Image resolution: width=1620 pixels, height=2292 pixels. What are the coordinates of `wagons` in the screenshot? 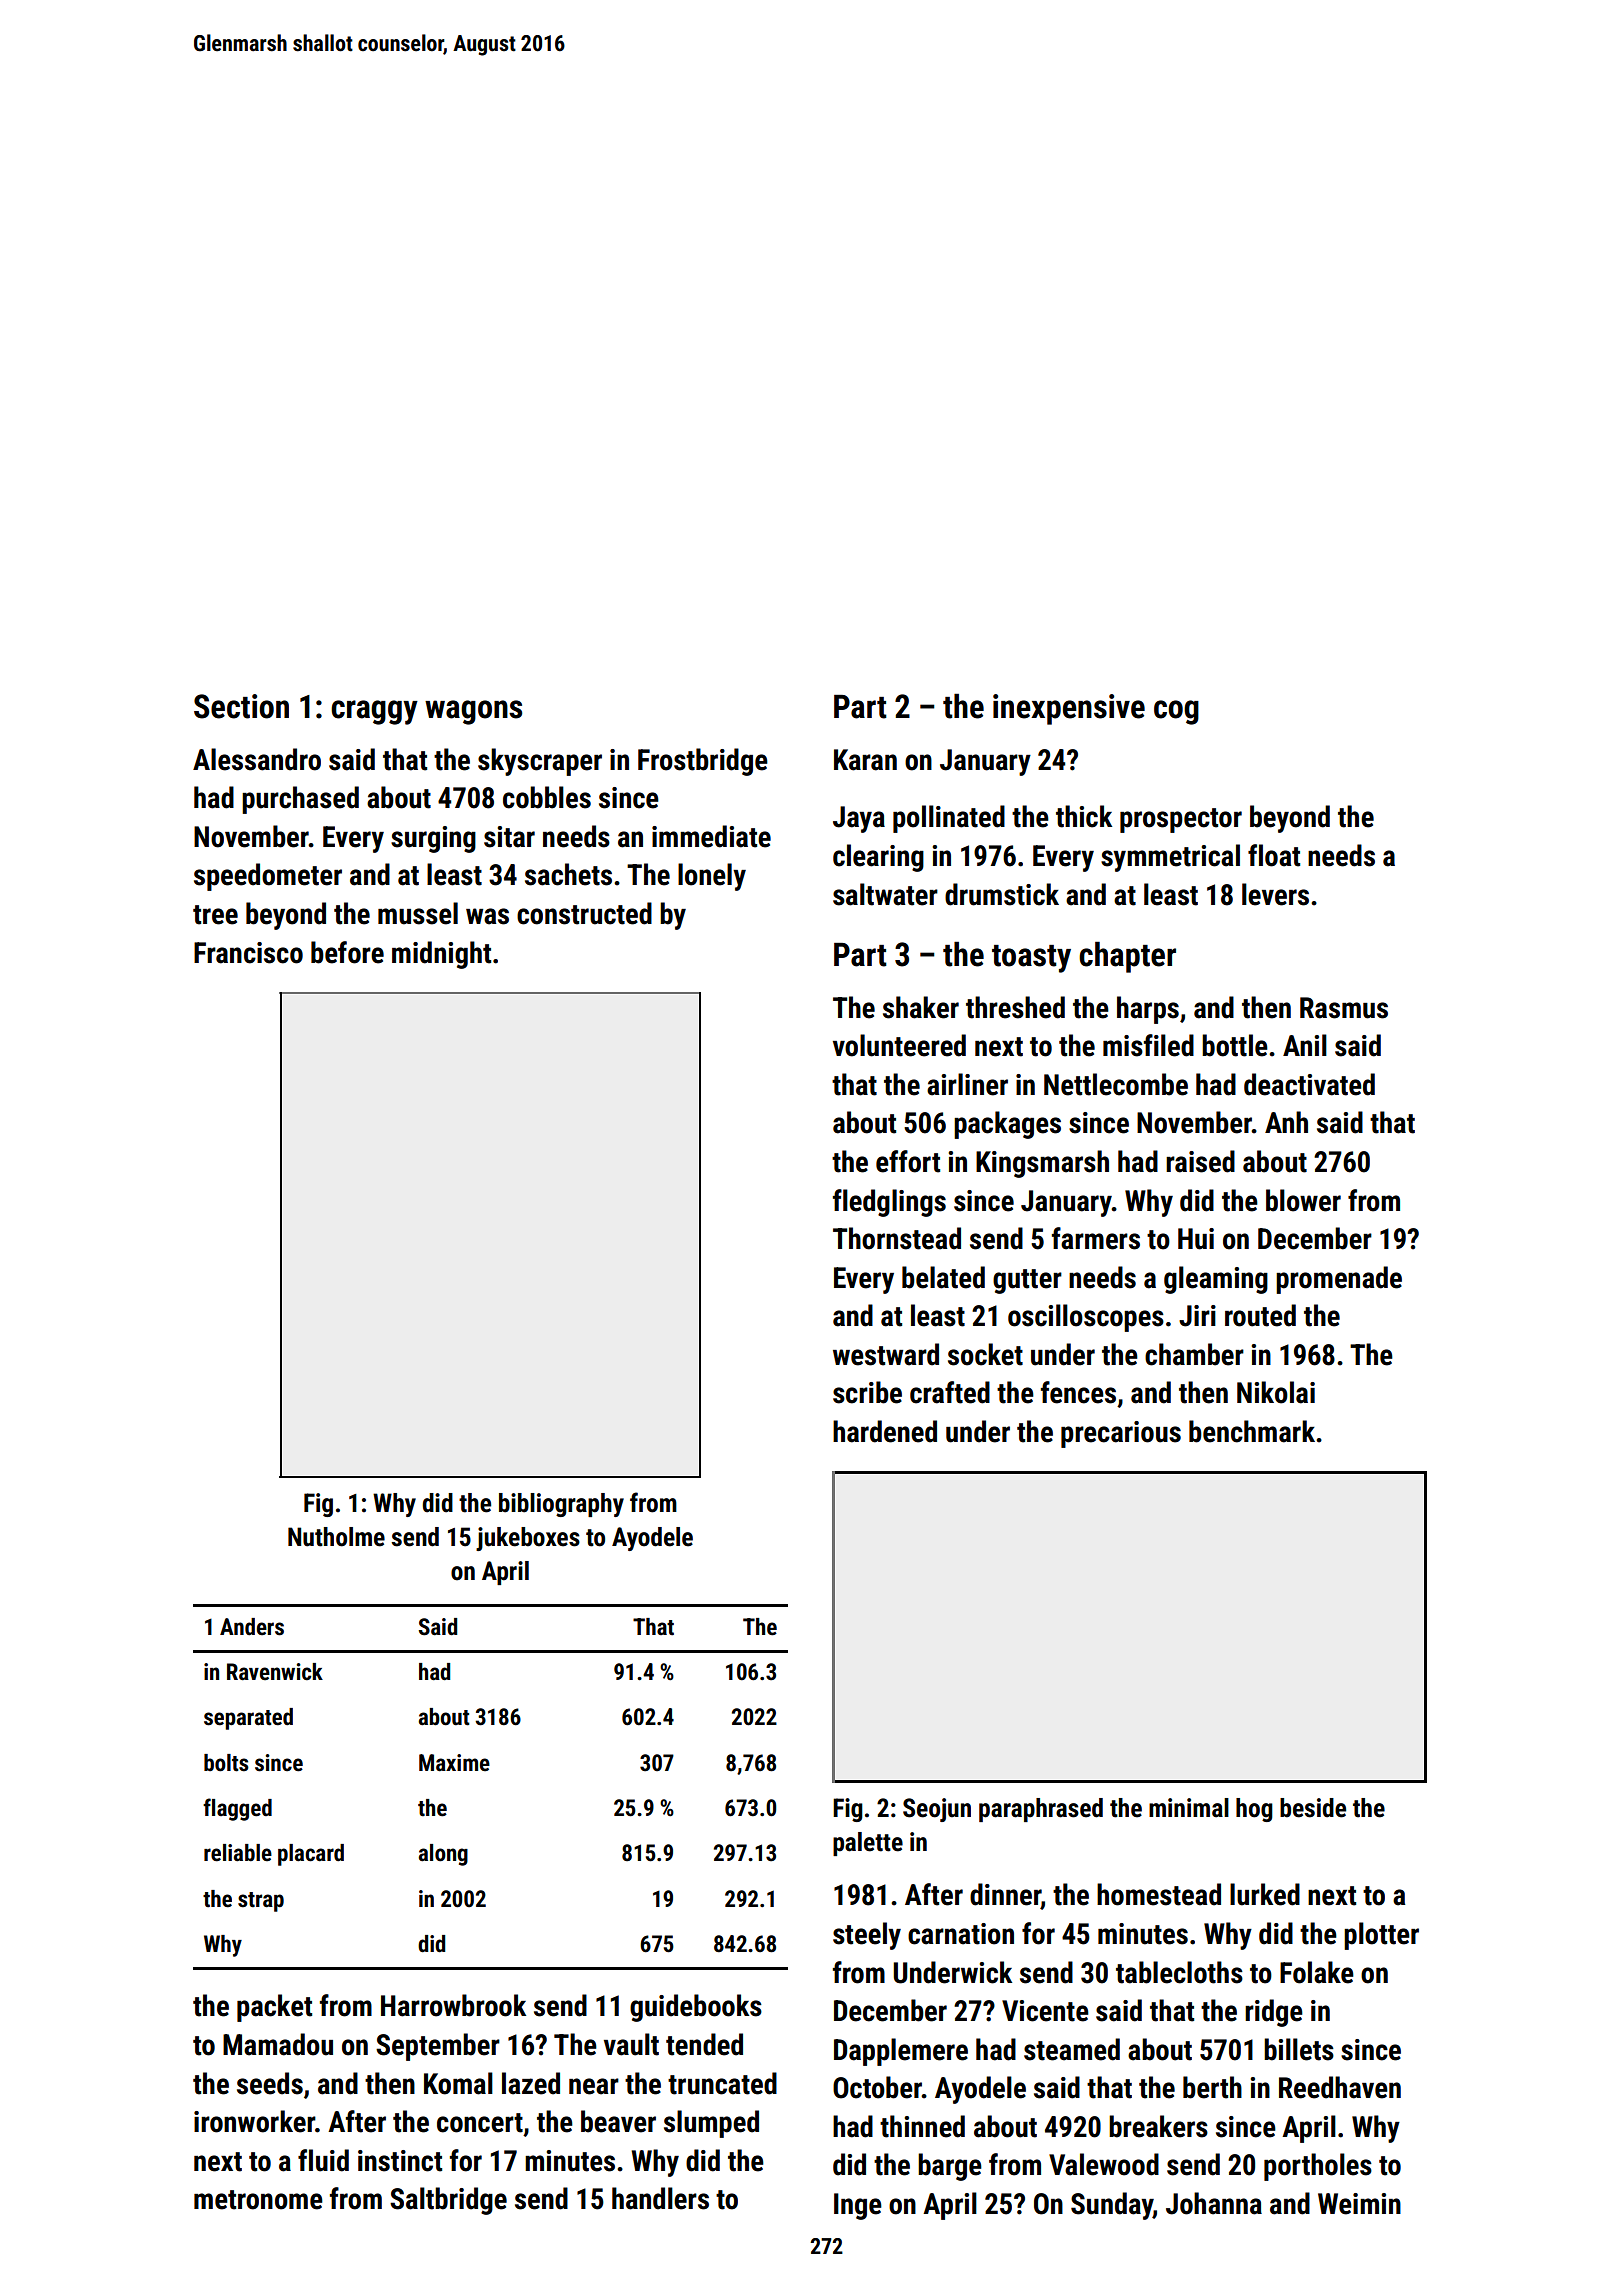 It's located at (473, 712).
